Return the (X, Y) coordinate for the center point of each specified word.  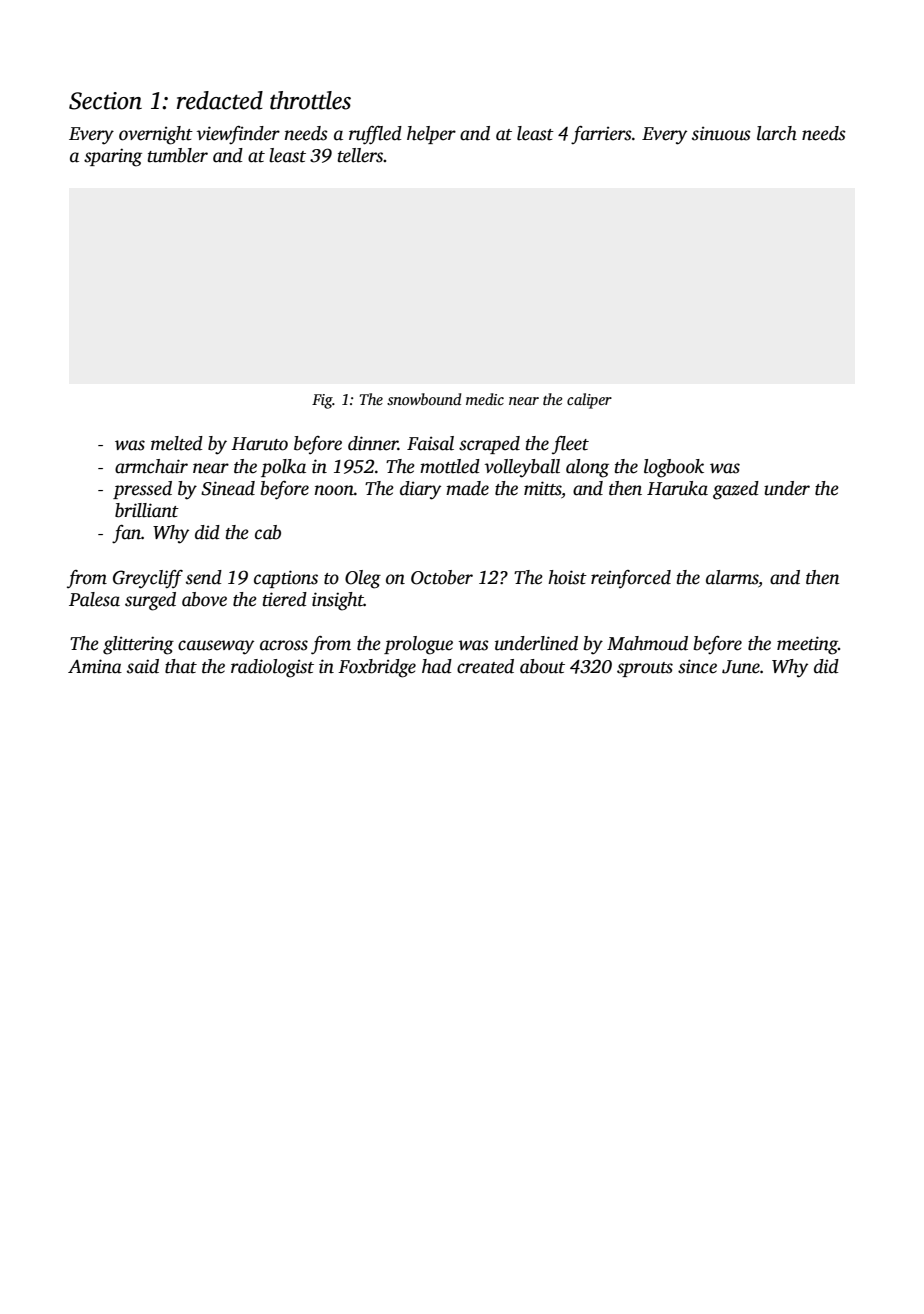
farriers (601, 135)
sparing (113, 157)
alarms (732, 577)
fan (126, 534)
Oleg (363, 579)
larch (777, 133)
